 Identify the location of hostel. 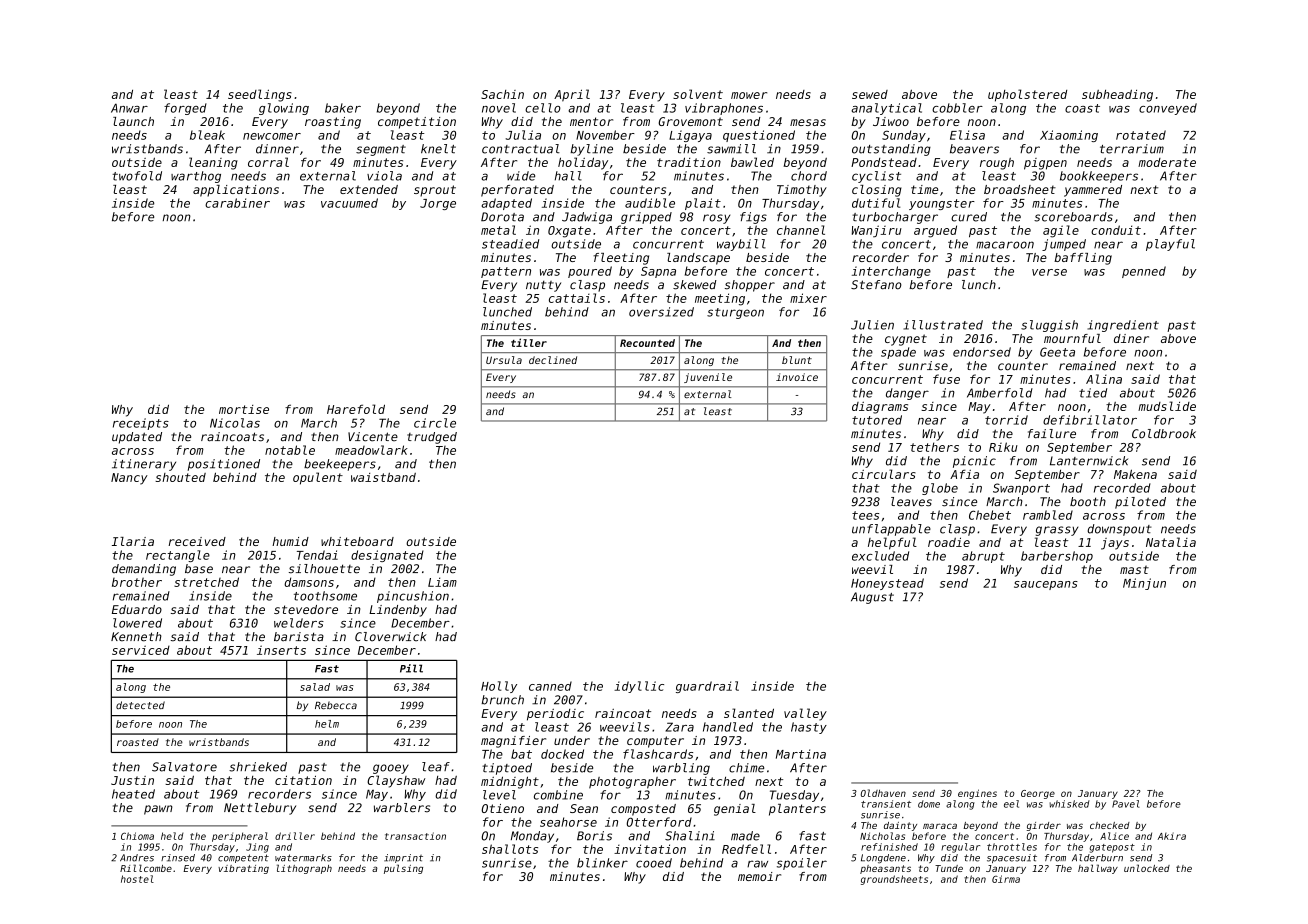
(137, 879).
